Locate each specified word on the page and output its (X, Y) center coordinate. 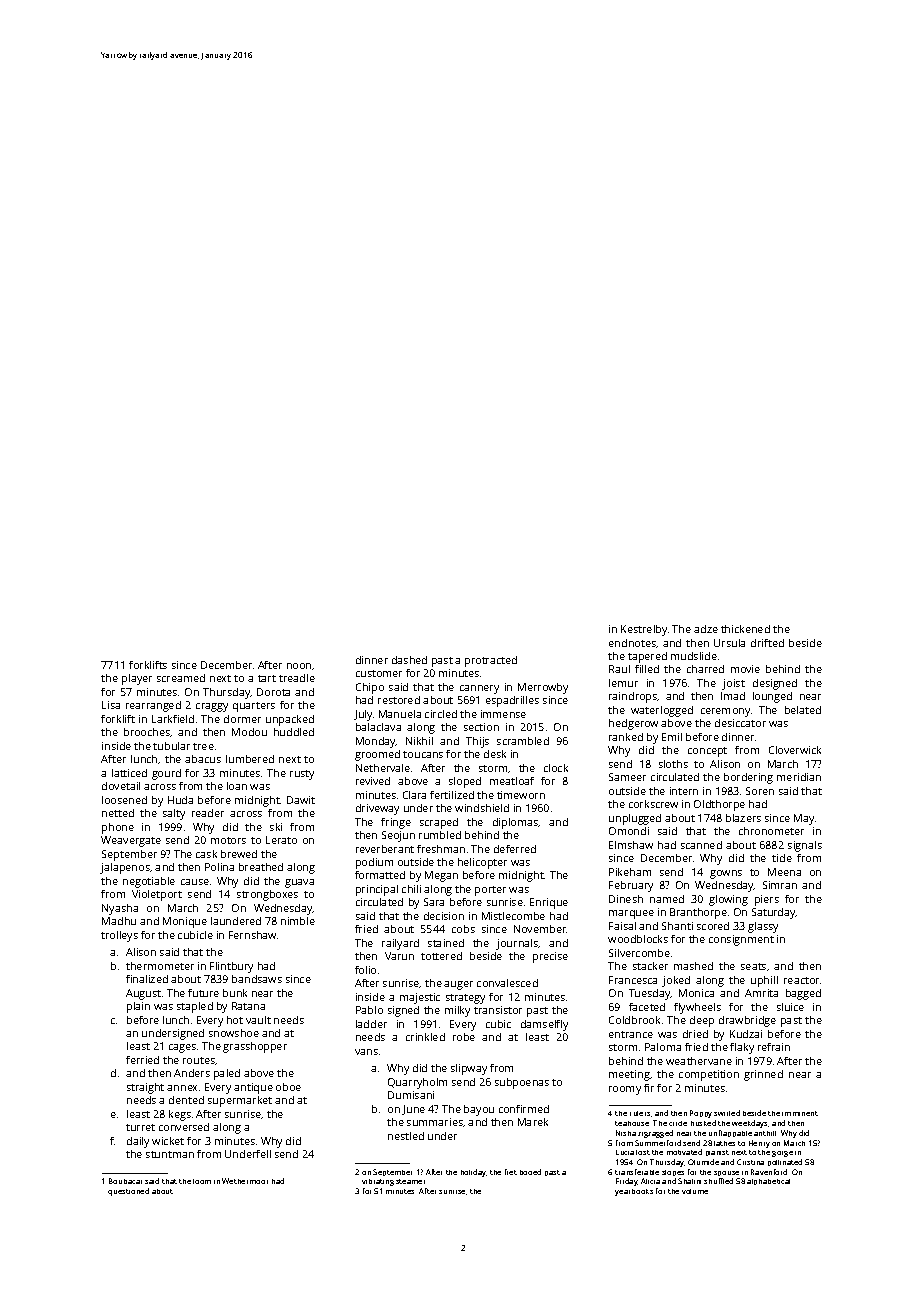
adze (706, 629)
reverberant (385, 849)
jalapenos (125, 868)
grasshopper (255, 1047)
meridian (799, 777)
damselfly (544, 1025)
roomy (625, 1090)
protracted (491, 661)
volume (695, 1191)
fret (511, 1172)
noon (299, 666)
